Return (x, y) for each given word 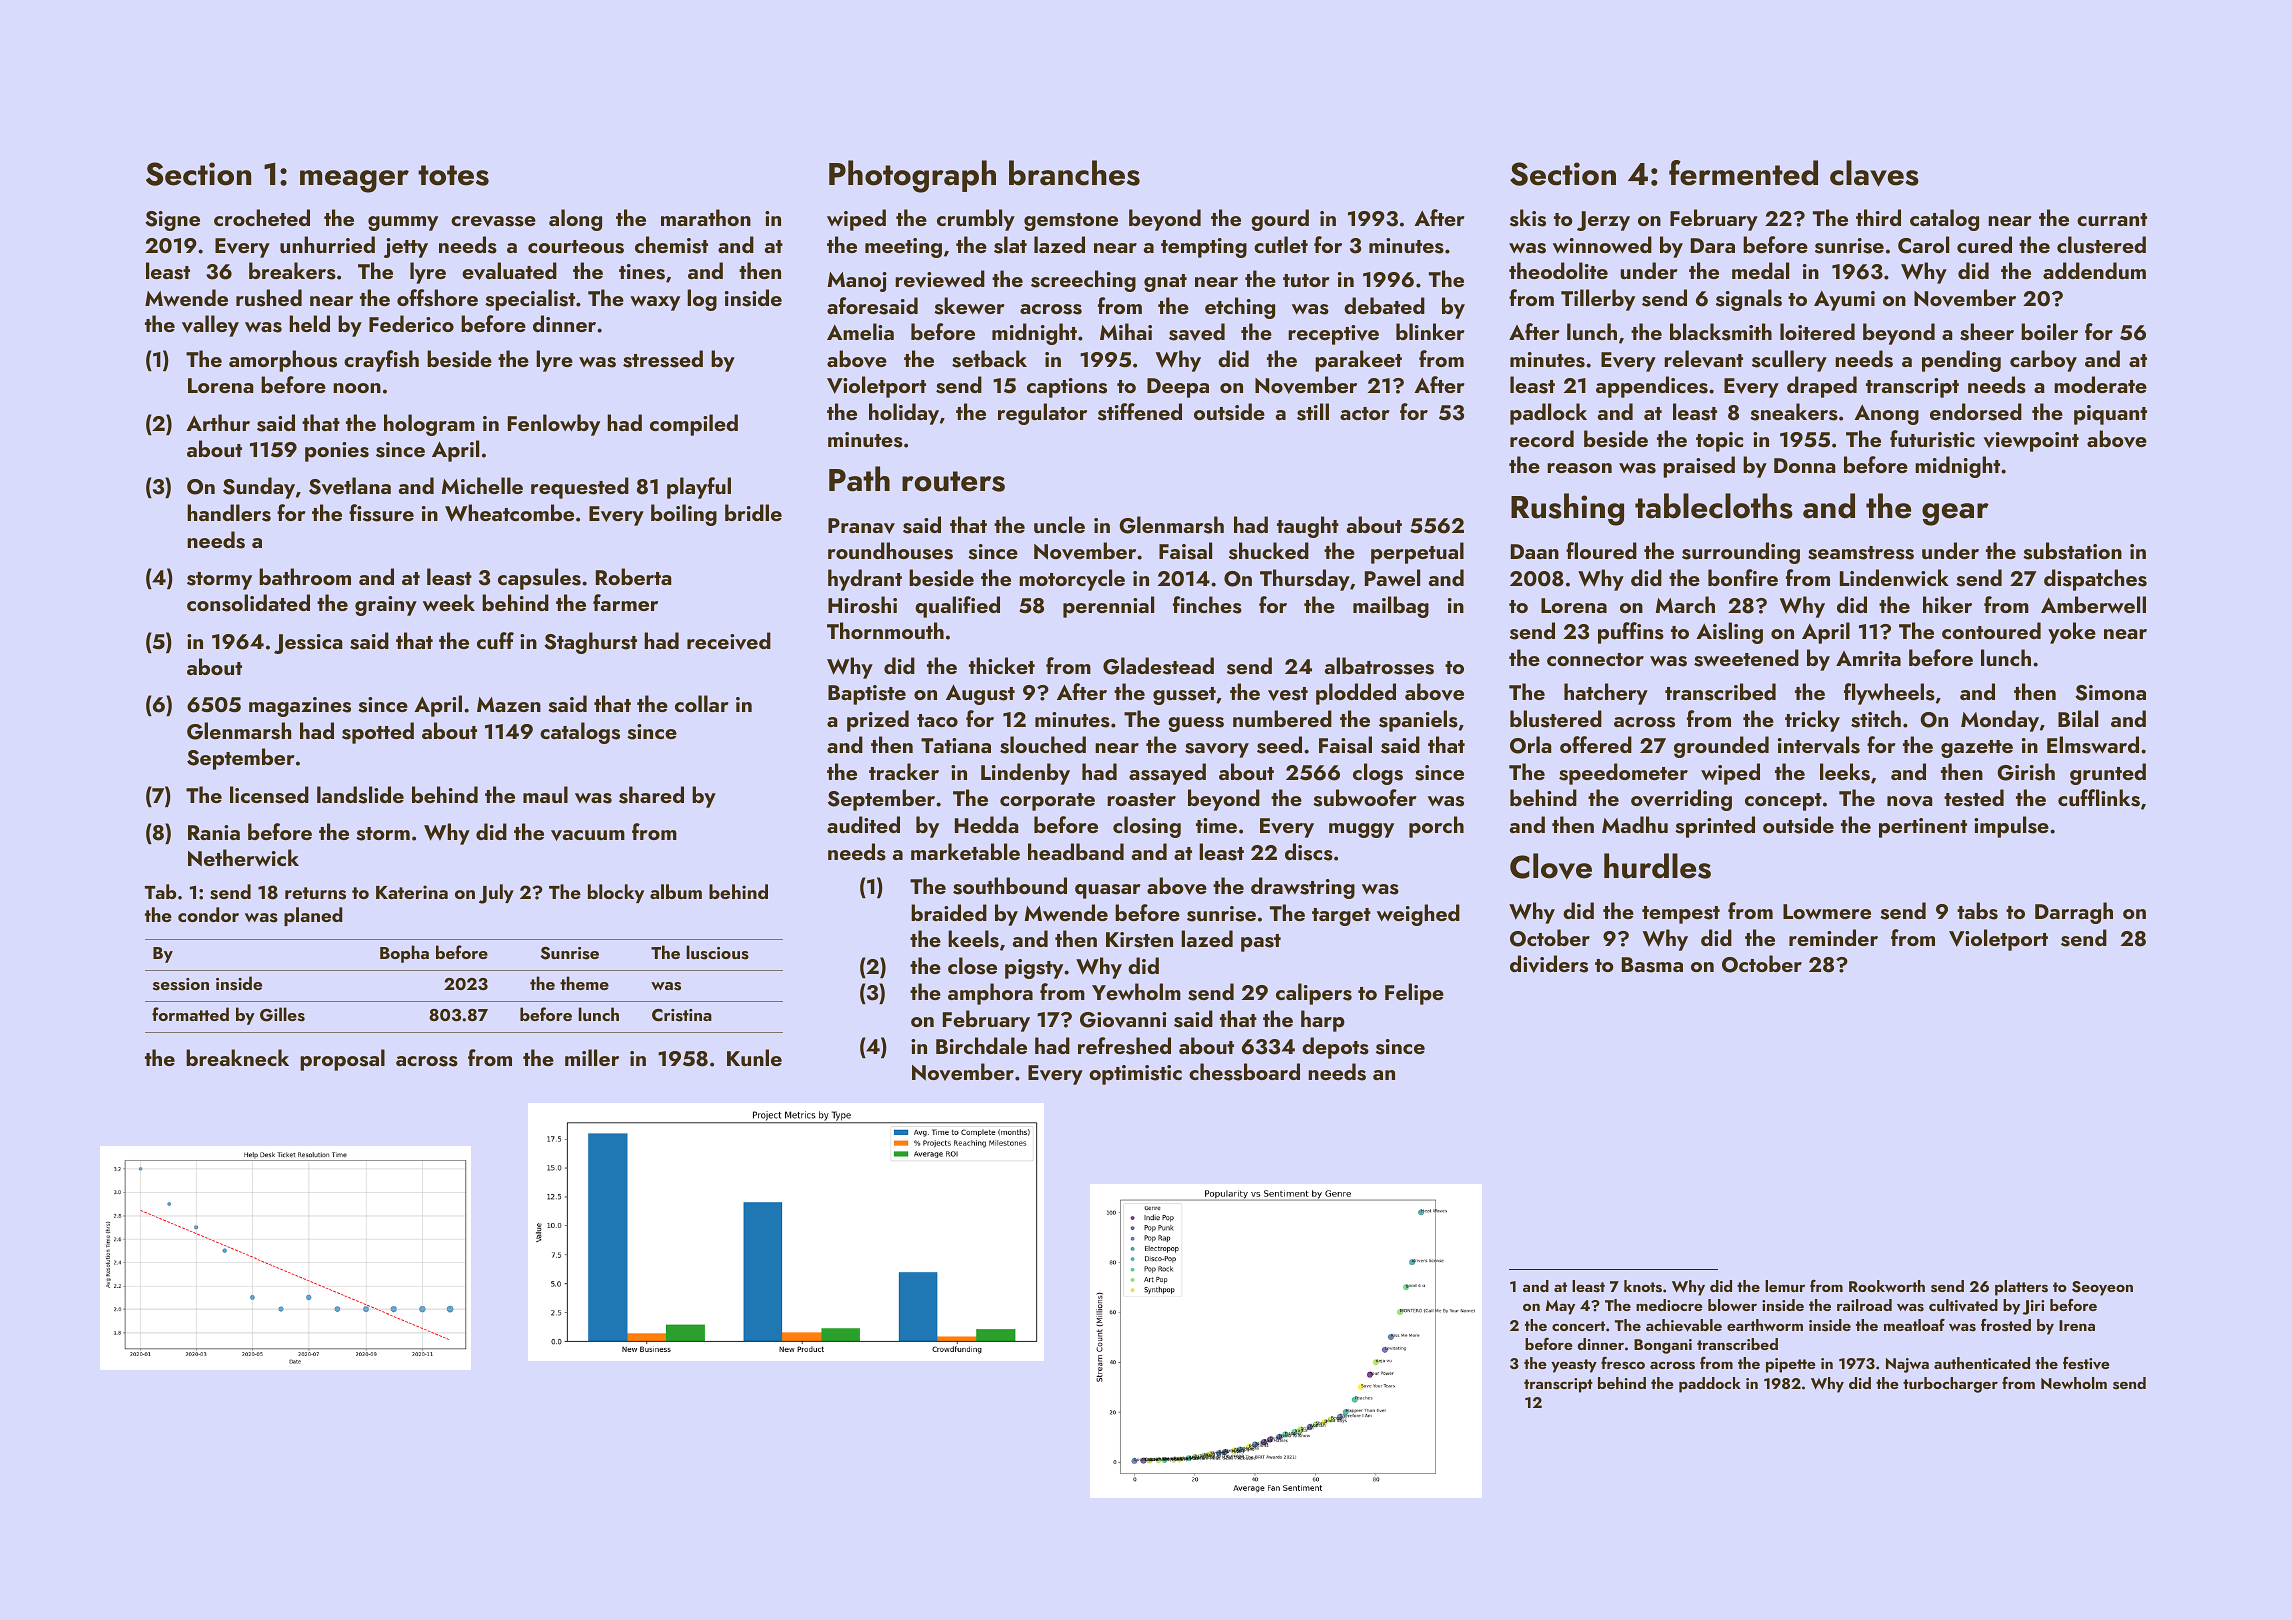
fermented (1743, 173)
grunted (2108, 774)
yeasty (1574, 1366)
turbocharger (1950, 1385)
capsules (539, 579)
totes (453, 175)
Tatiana (956, 745)
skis (1528, 218)
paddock (1710, 1385)
